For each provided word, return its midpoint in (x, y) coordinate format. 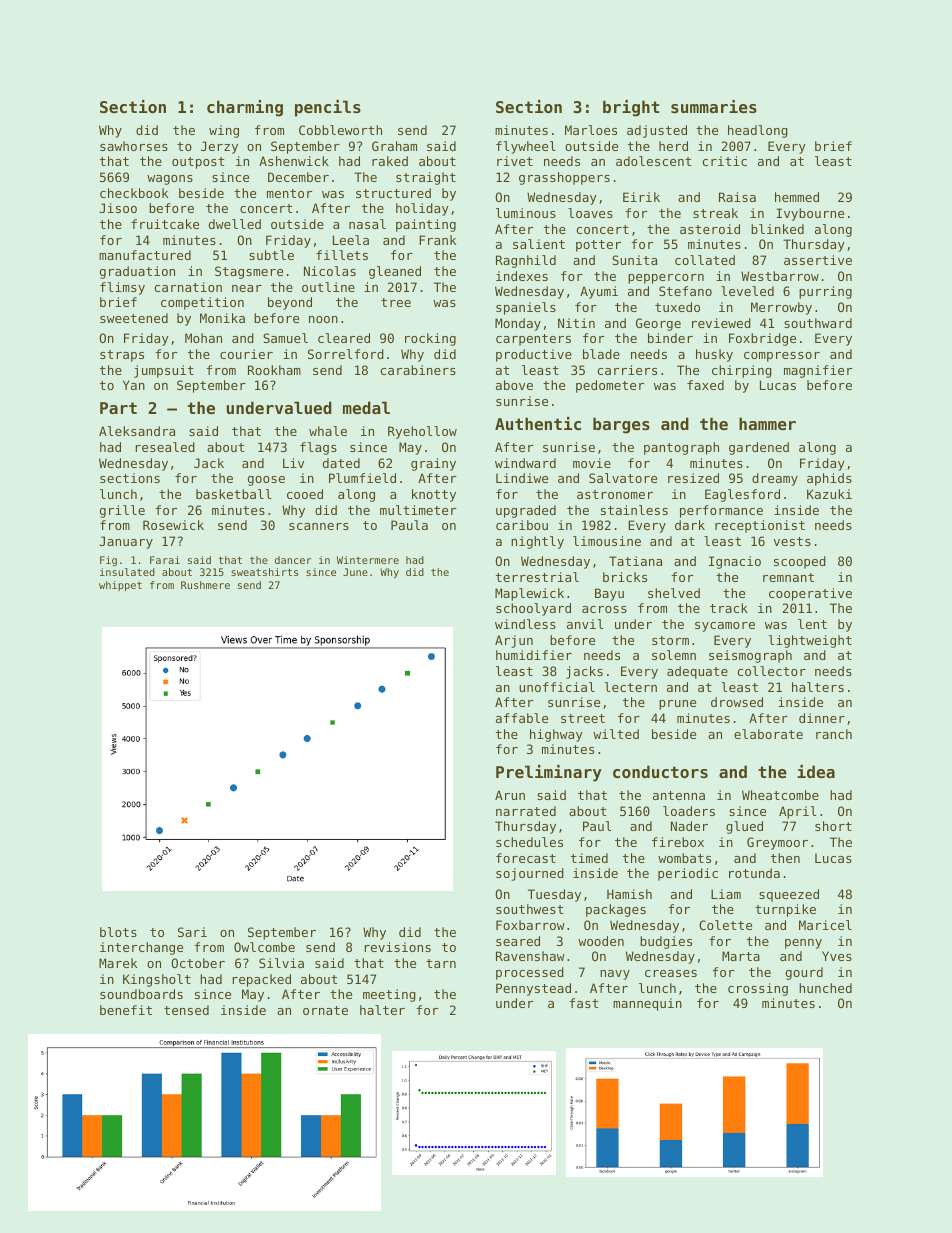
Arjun (514, 641)
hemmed (797, 197)
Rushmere (205, 585)
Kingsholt (157, 980)
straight (426, 178)
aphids (829, 479)
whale (328, 431)
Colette (725, 925)
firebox (678, 842)
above (514, 385)
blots (118, 932)
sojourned (530, 874)
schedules (529, 842)
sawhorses (134, 146)
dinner (822, 718)
